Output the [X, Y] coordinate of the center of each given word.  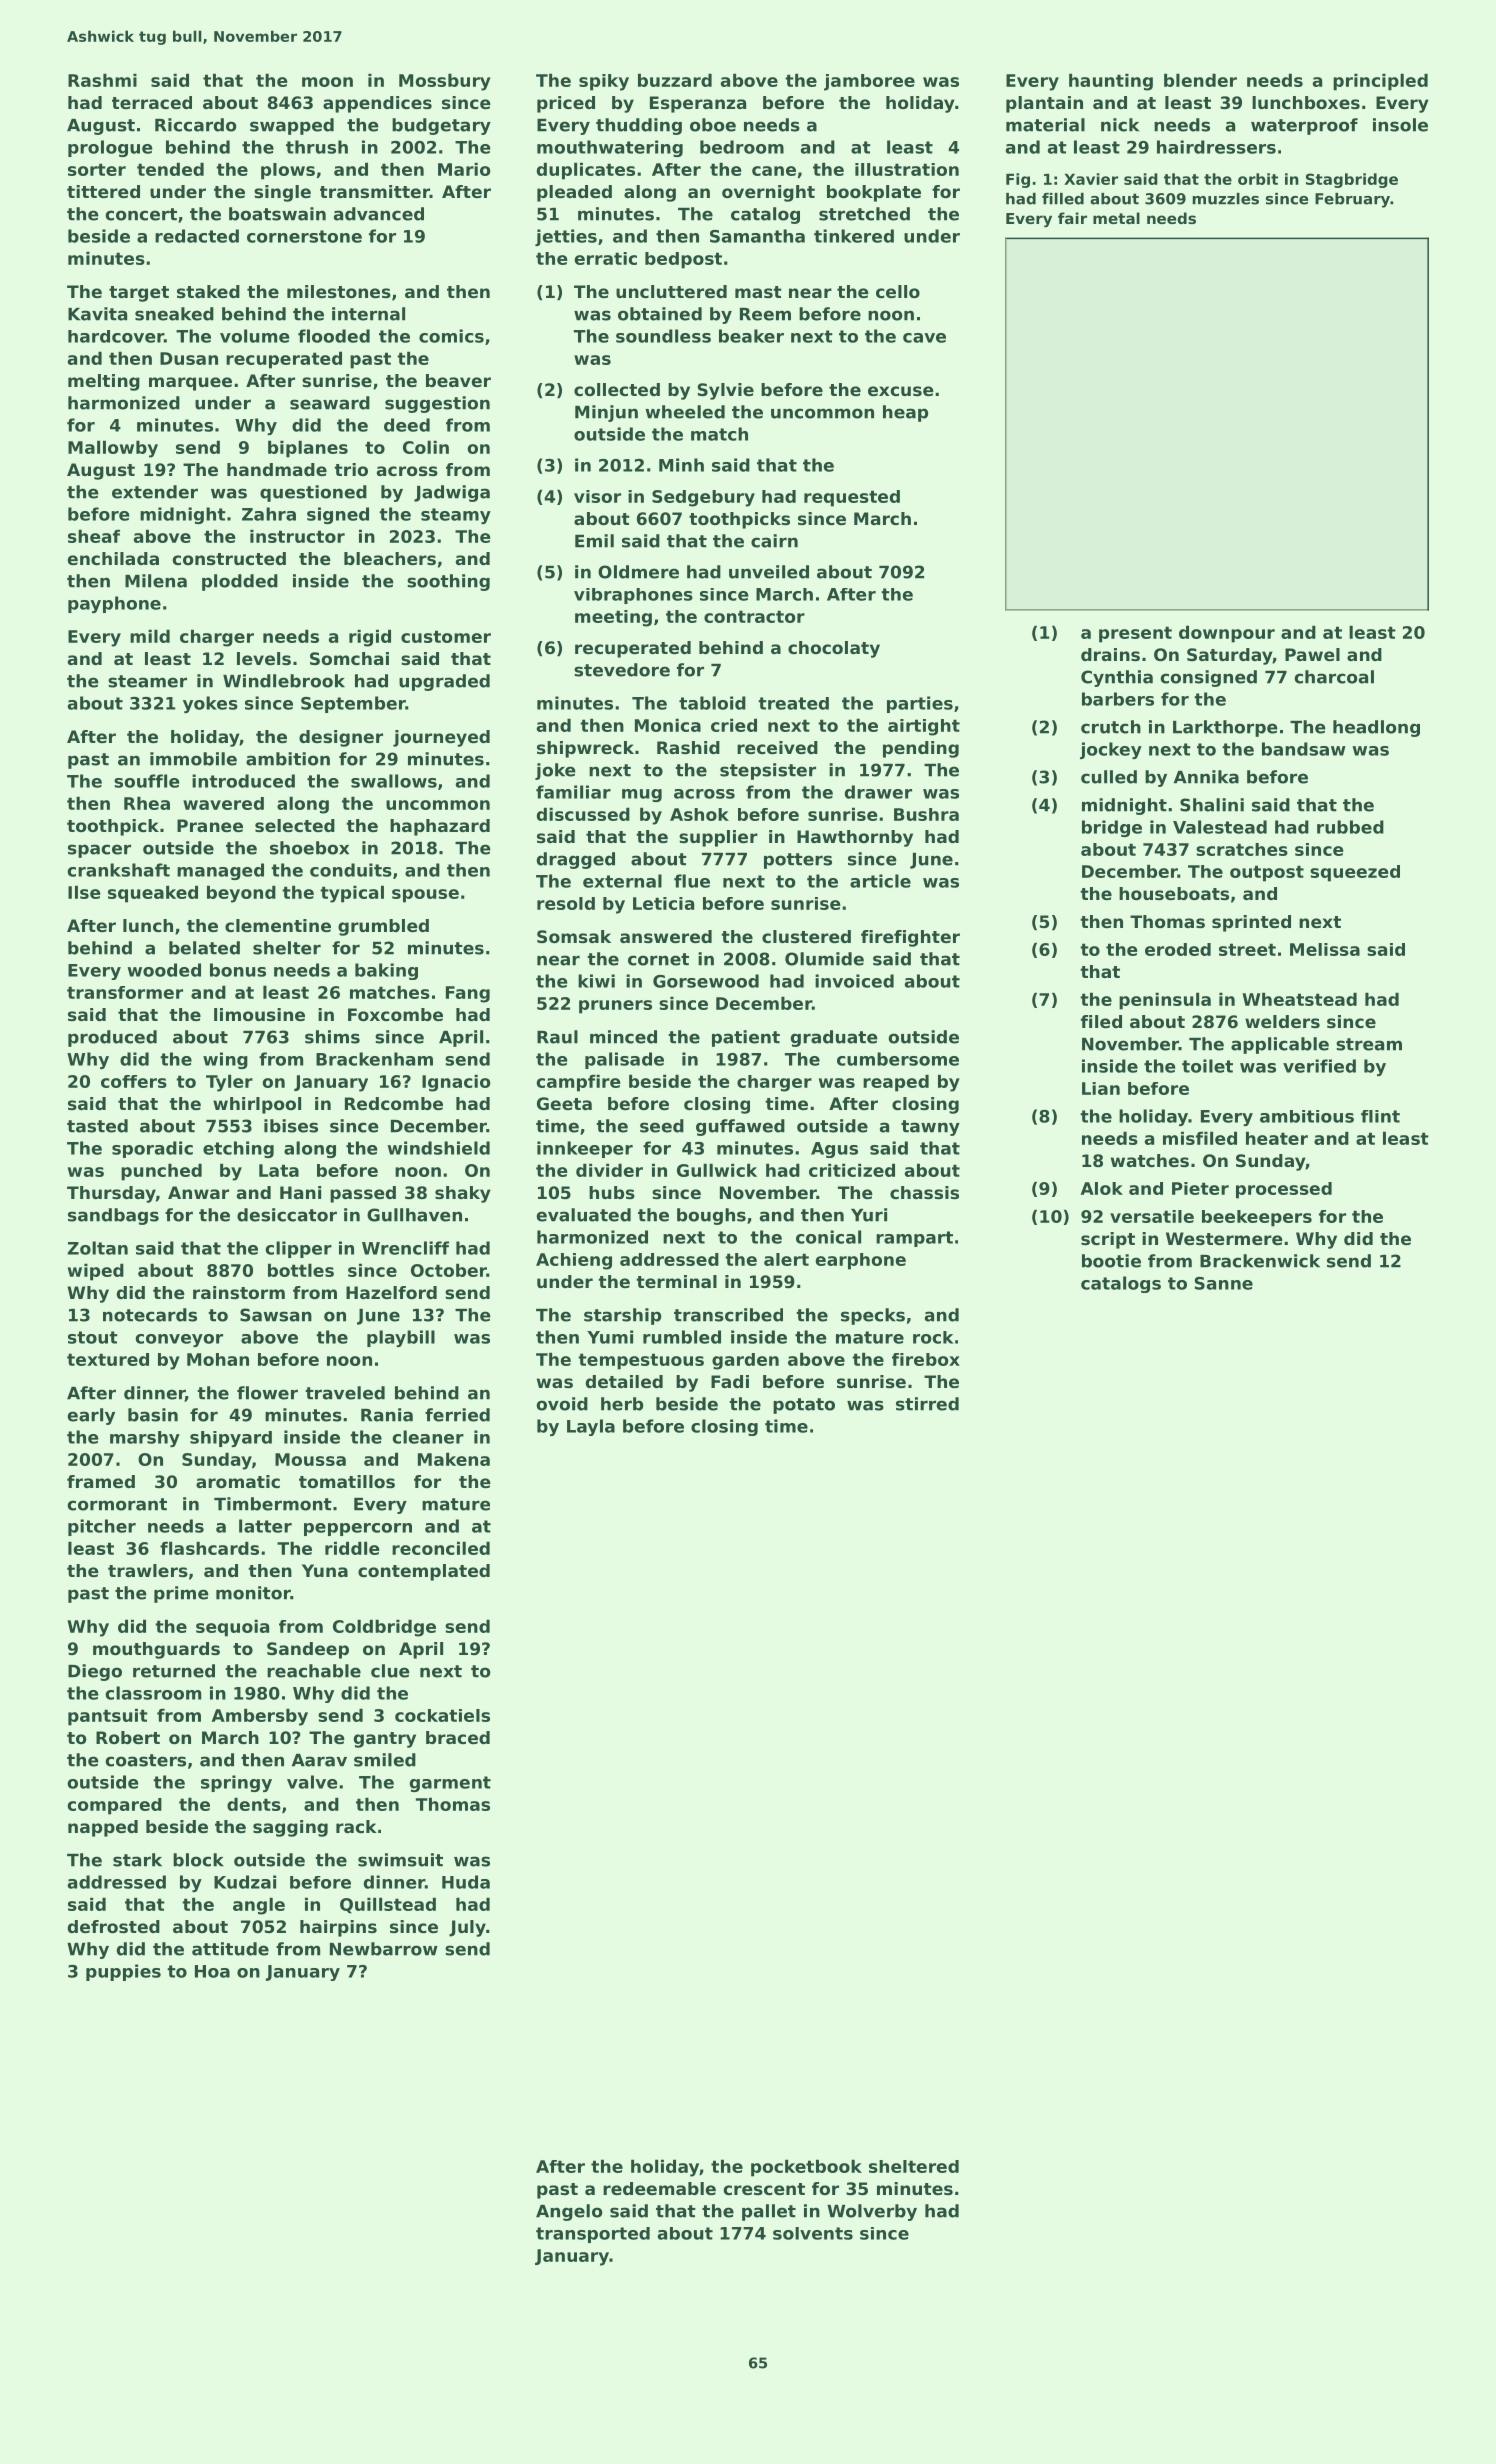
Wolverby [872, 2212]
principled [1380, 82]
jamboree [869, 82]
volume [255, 336]
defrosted [114, 1926]
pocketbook [806, 2168]
